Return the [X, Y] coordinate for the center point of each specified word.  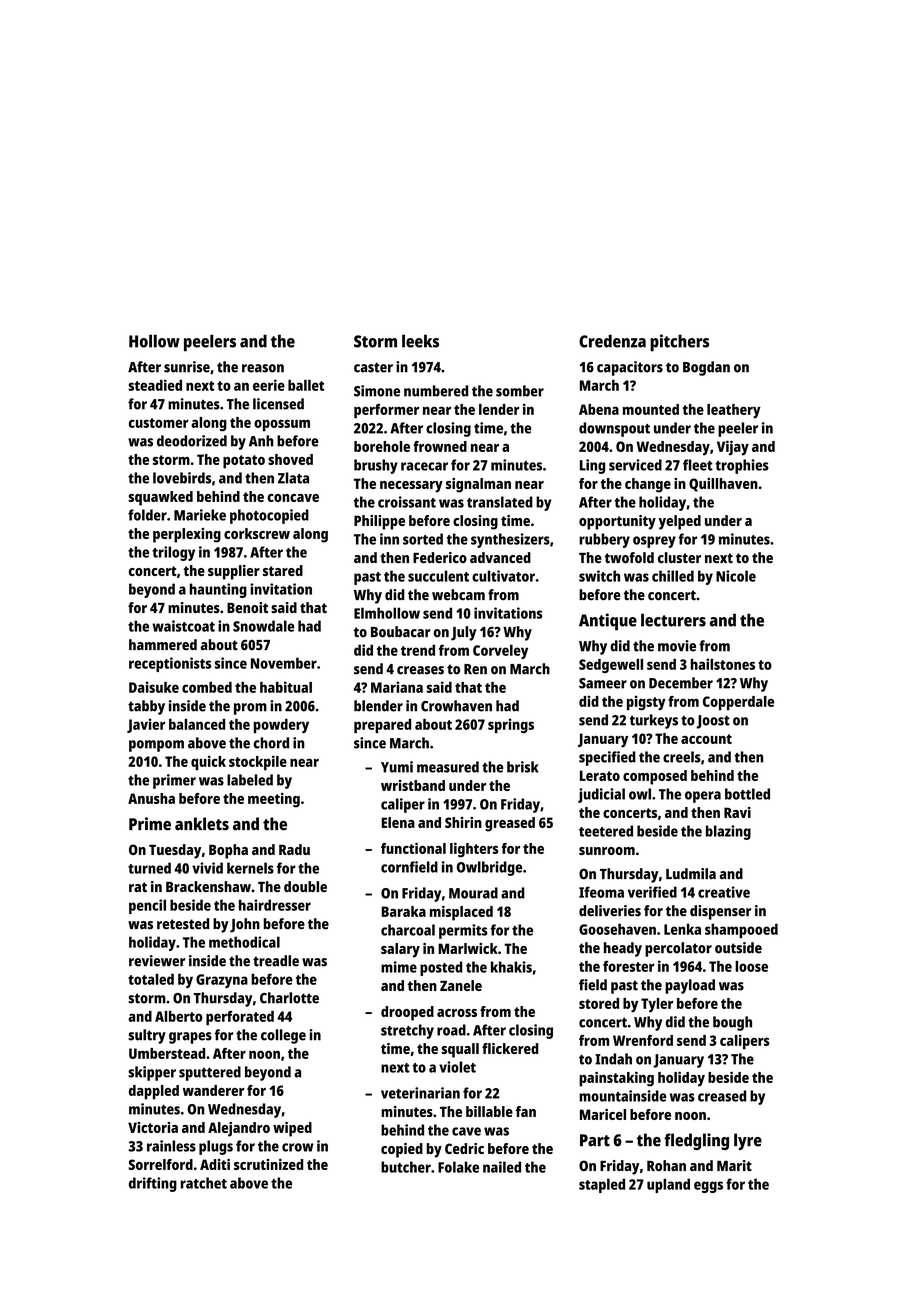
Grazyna [222, 981]
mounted [651, 409]
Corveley [500, 651]
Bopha [228, 851]
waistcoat [183, 626]
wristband [413, 785]
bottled [747, 794]
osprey [654, 542]
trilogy [173, 553]
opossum [282, 425]
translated [500, 502]
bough [732, 1023]
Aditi [215, 1164]
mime [399, 967]
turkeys [654, 721]
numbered [436, 391]
